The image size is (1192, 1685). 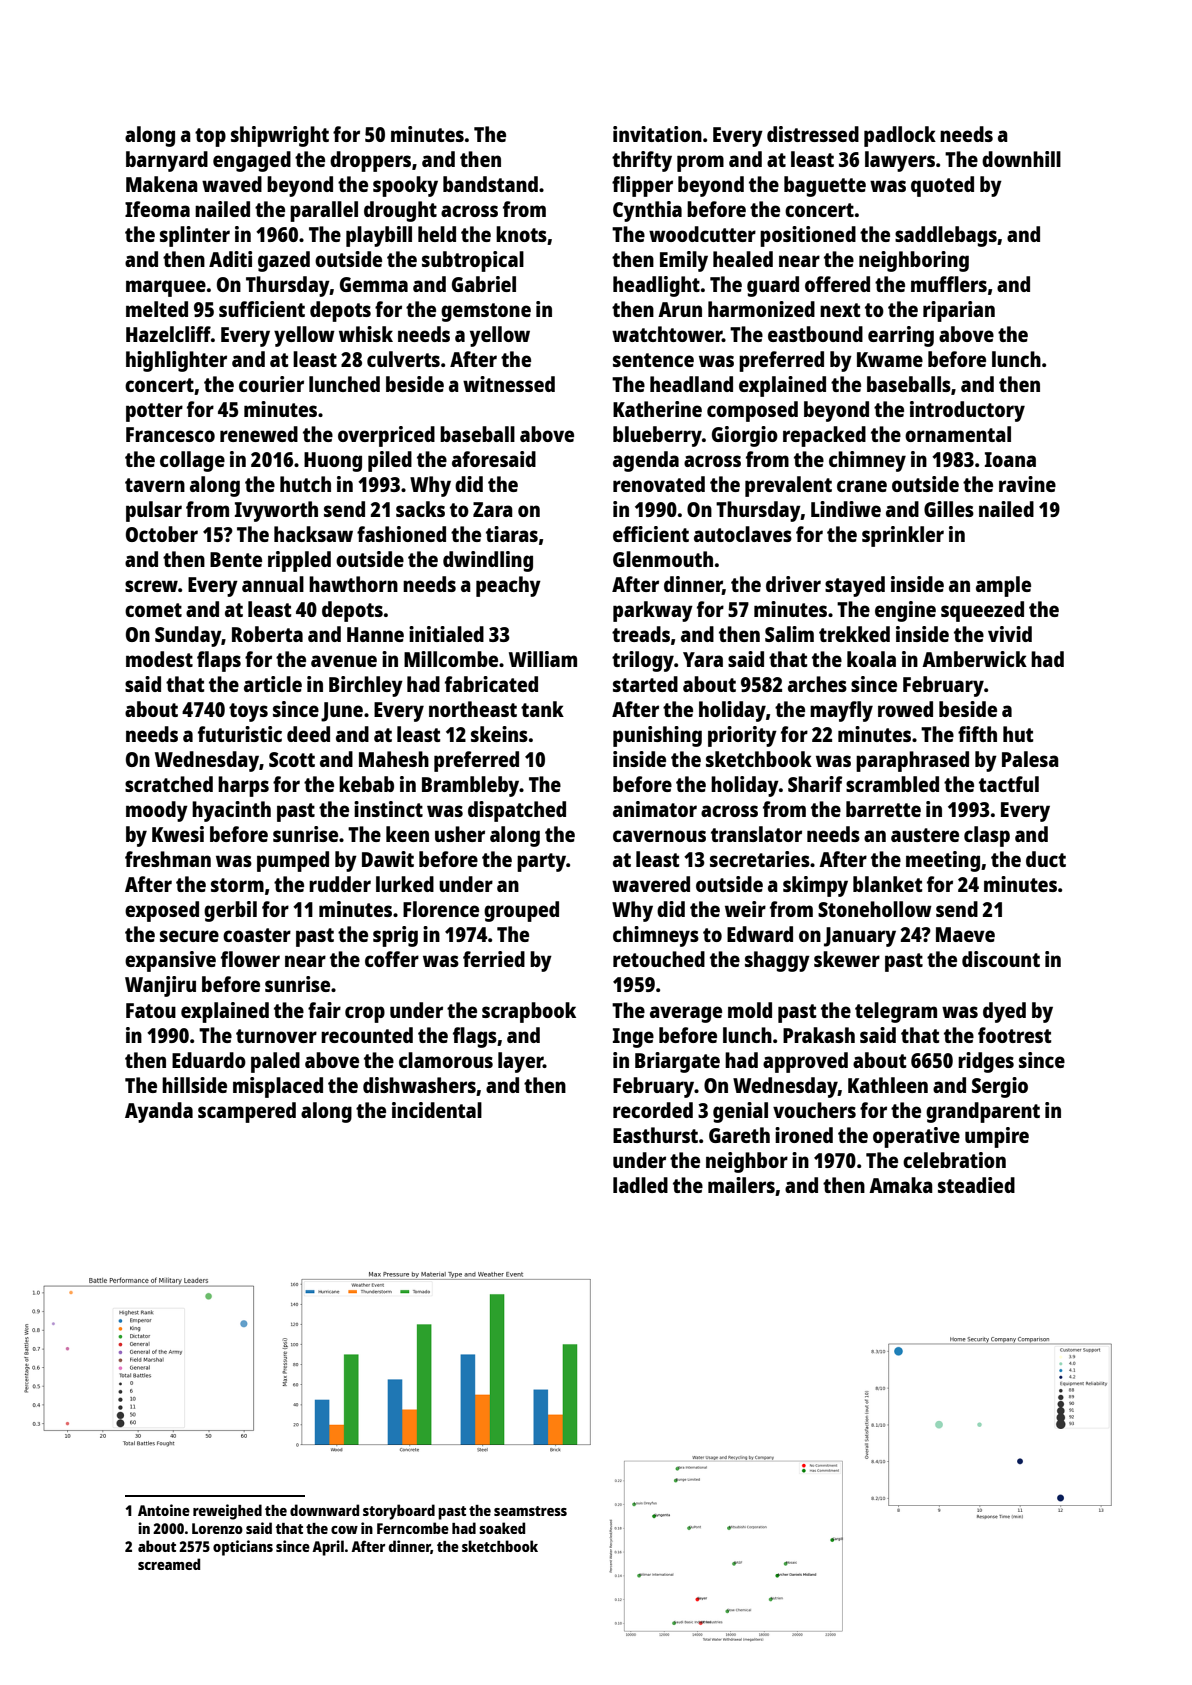 What do you see at coordinates (502, 1528) in the image?
I see `soaked` at bounding box center [502, 1528].
